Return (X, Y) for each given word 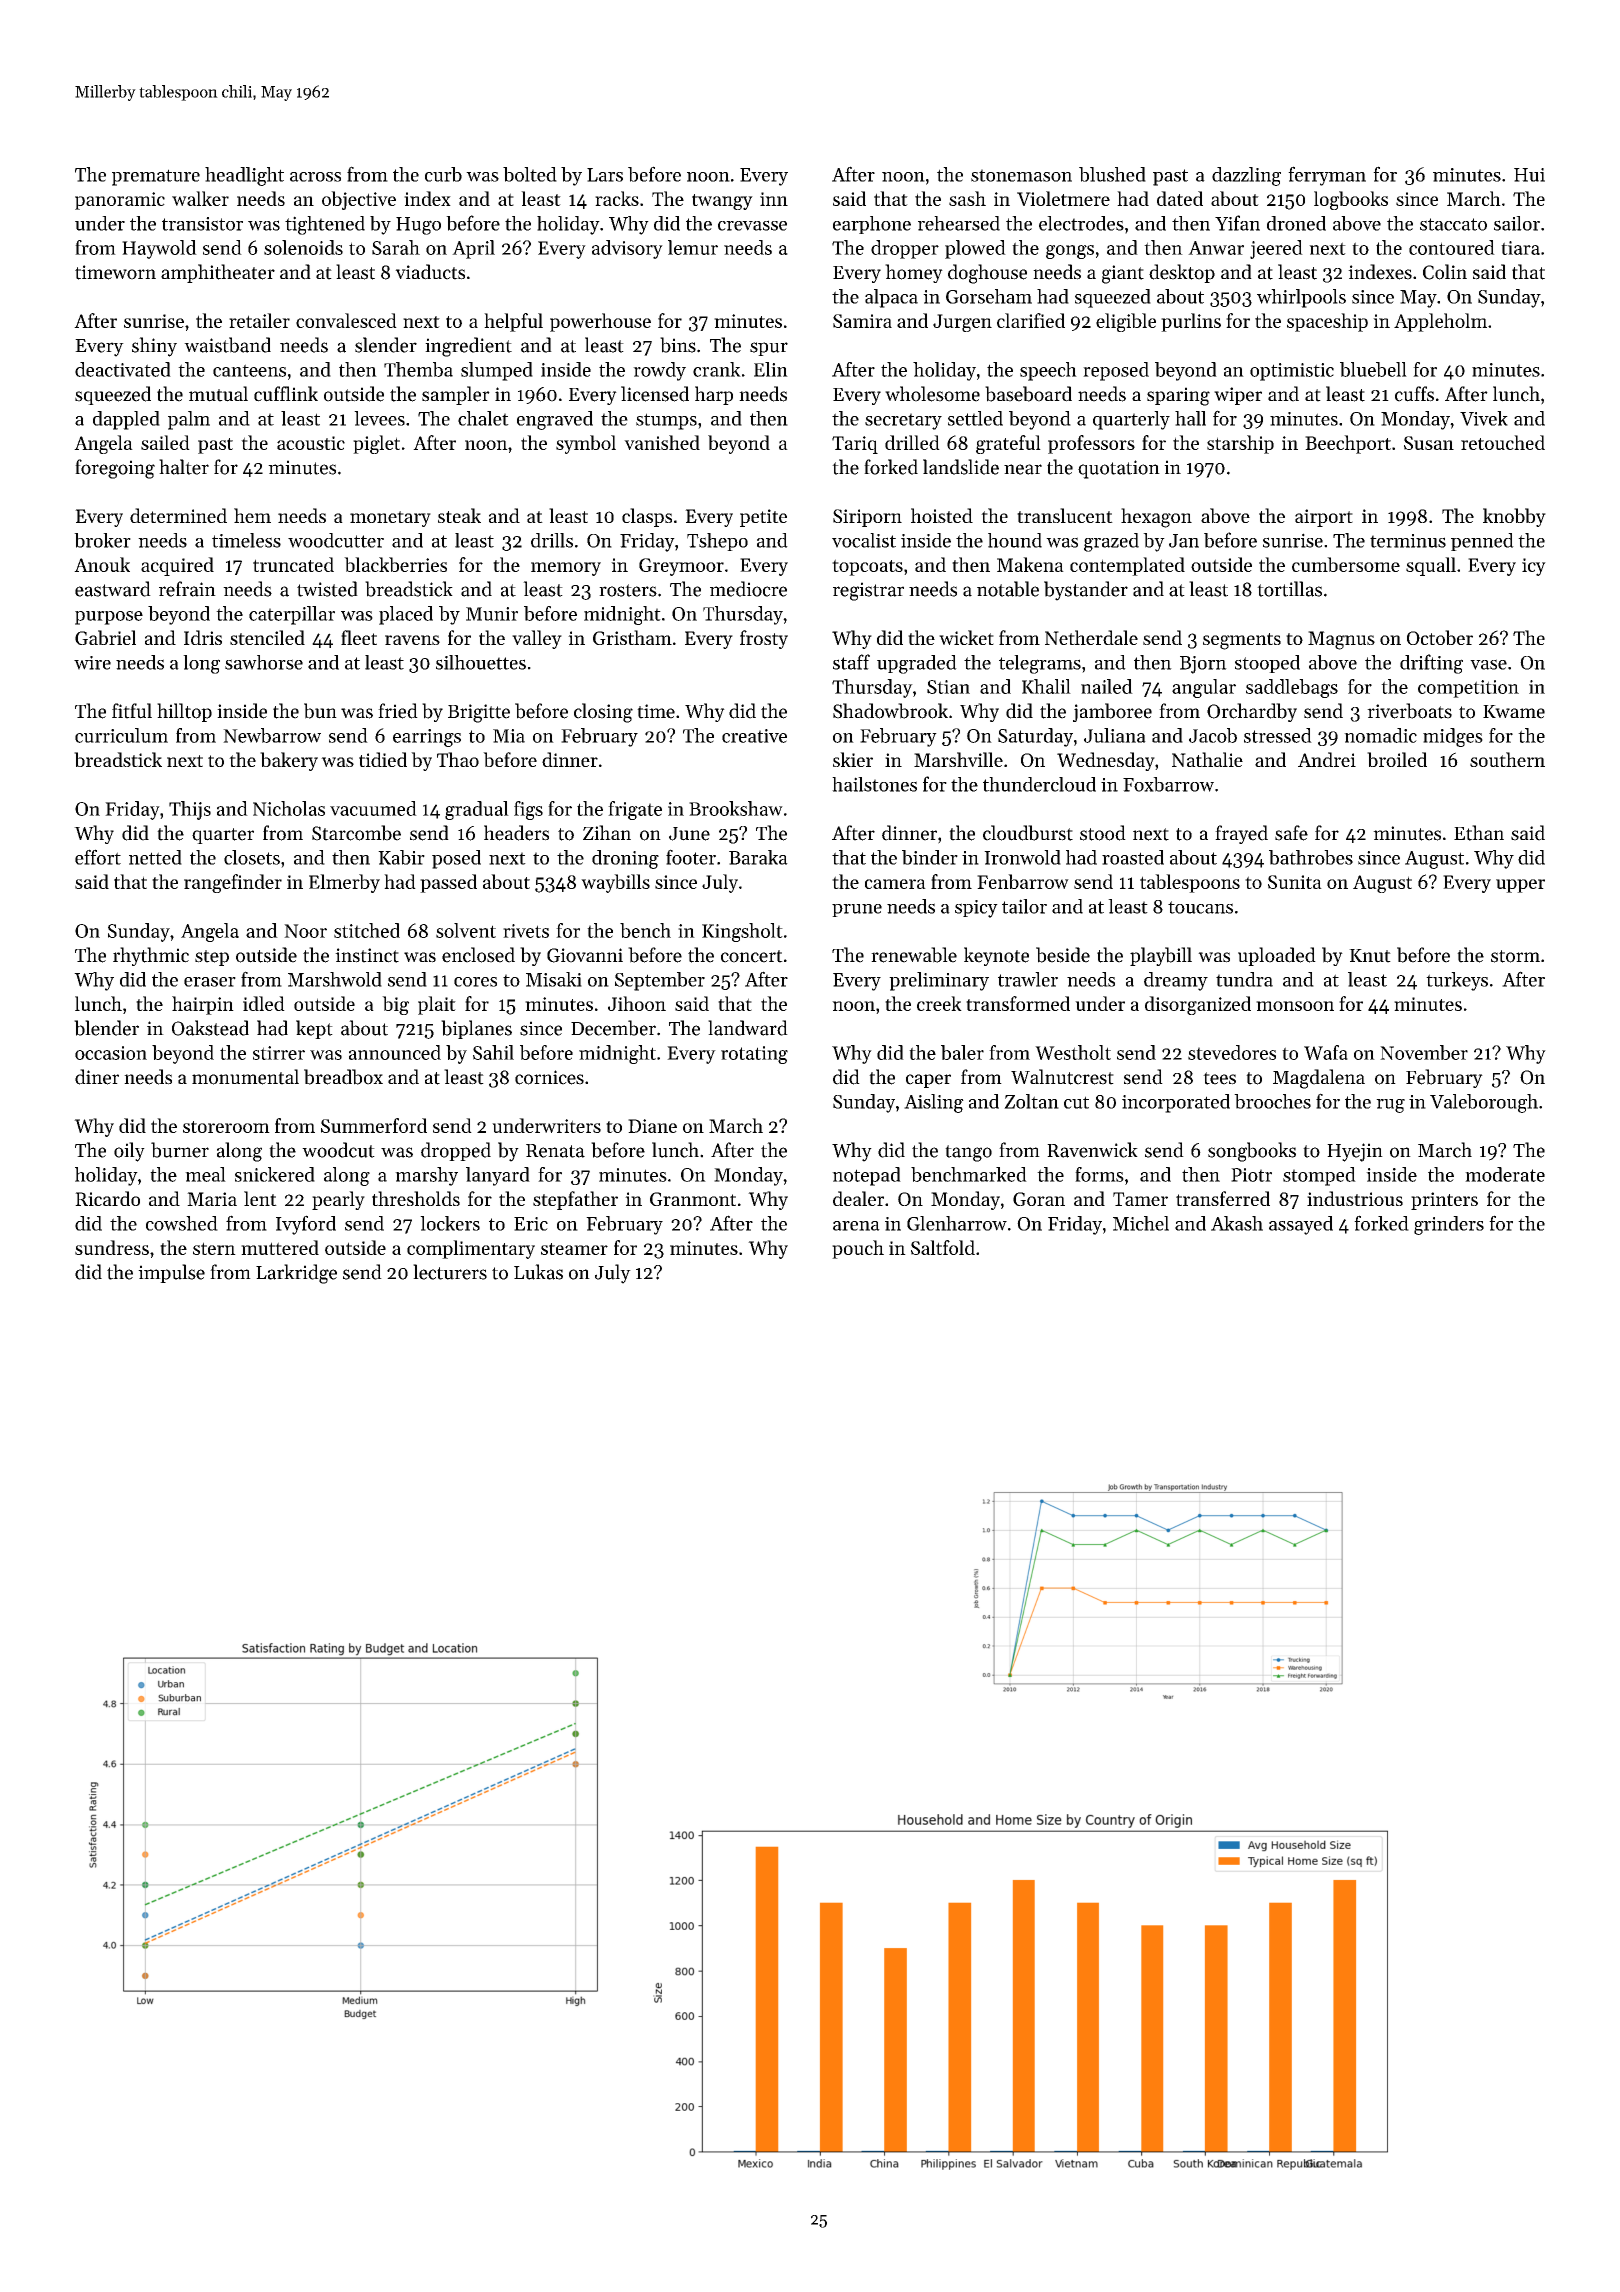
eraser (210, 982)
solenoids (303, 247)
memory (566, 569)
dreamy (1176, 981)
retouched (1503, 442)
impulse (171, 1273)
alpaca (891, 298)
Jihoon (637, 1003)
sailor (1517, 223)
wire (92, 663)
